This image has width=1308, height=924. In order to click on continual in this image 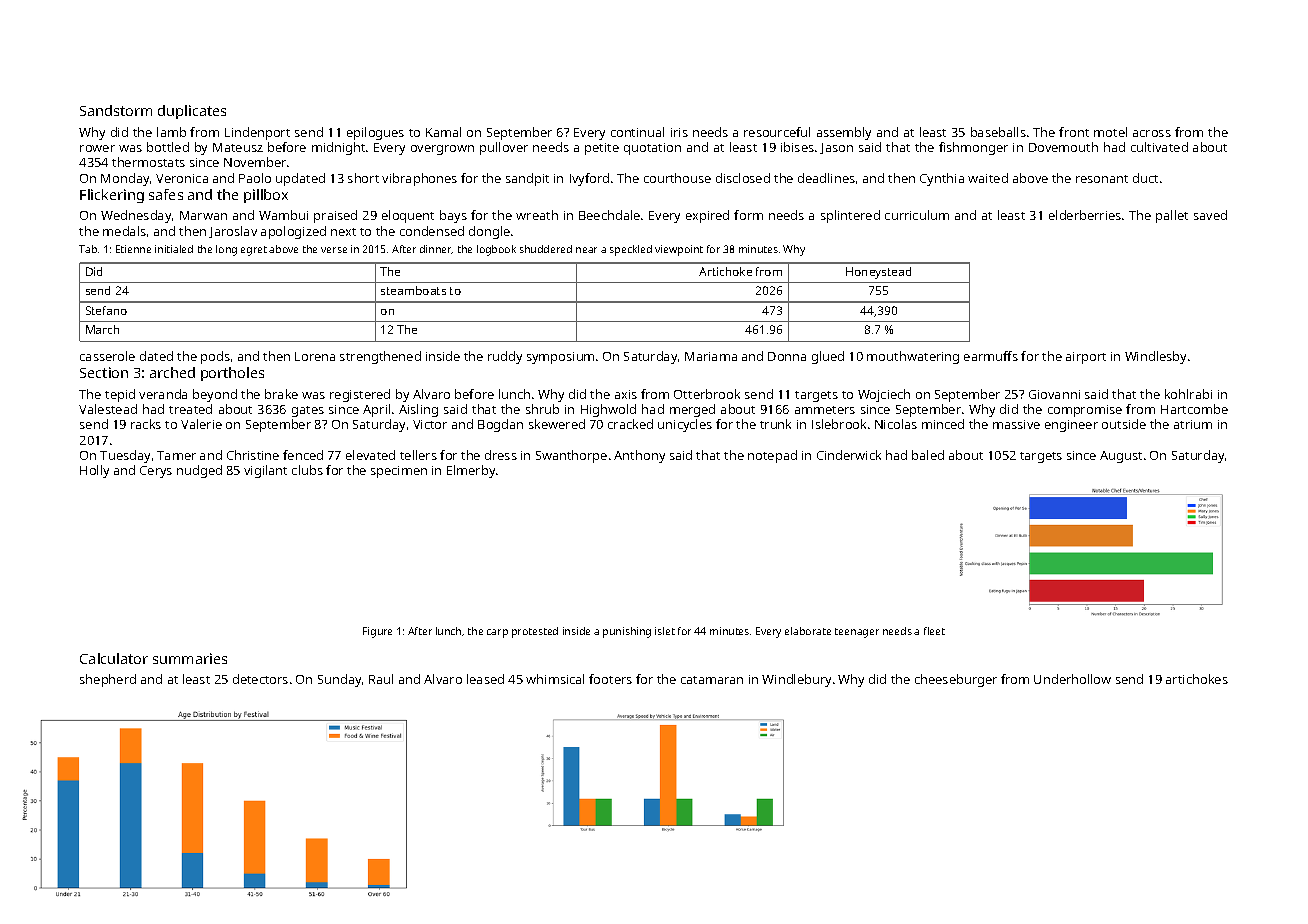, I will do `click(637, 132)`.
